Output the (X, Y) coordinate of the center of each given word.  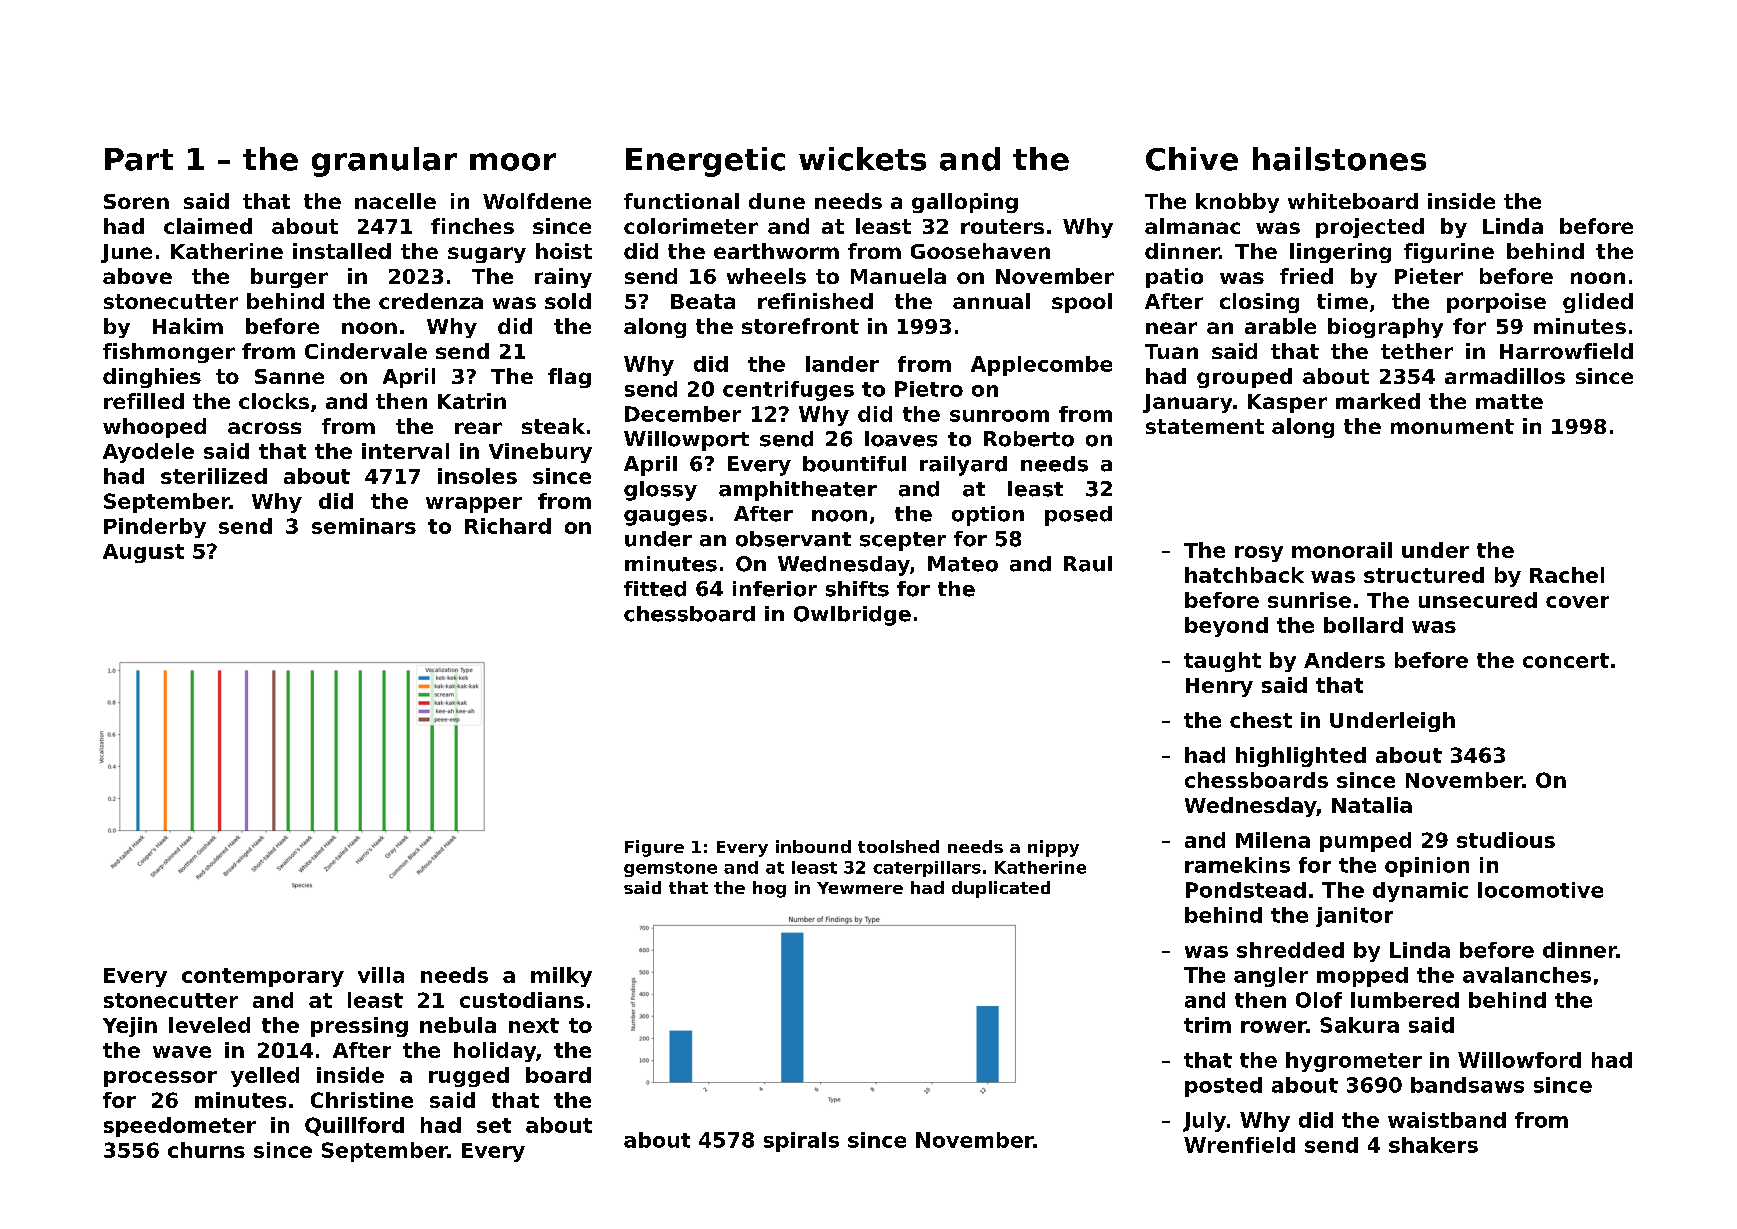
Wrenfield (1239, 1145)
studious (1506, 840)
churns (206, 1150)
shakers (1433, 1145)
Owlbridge (852, 616)
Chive (1192, 159)
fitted (655, 589)
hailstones (1339, 159)
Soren (136, 201)
